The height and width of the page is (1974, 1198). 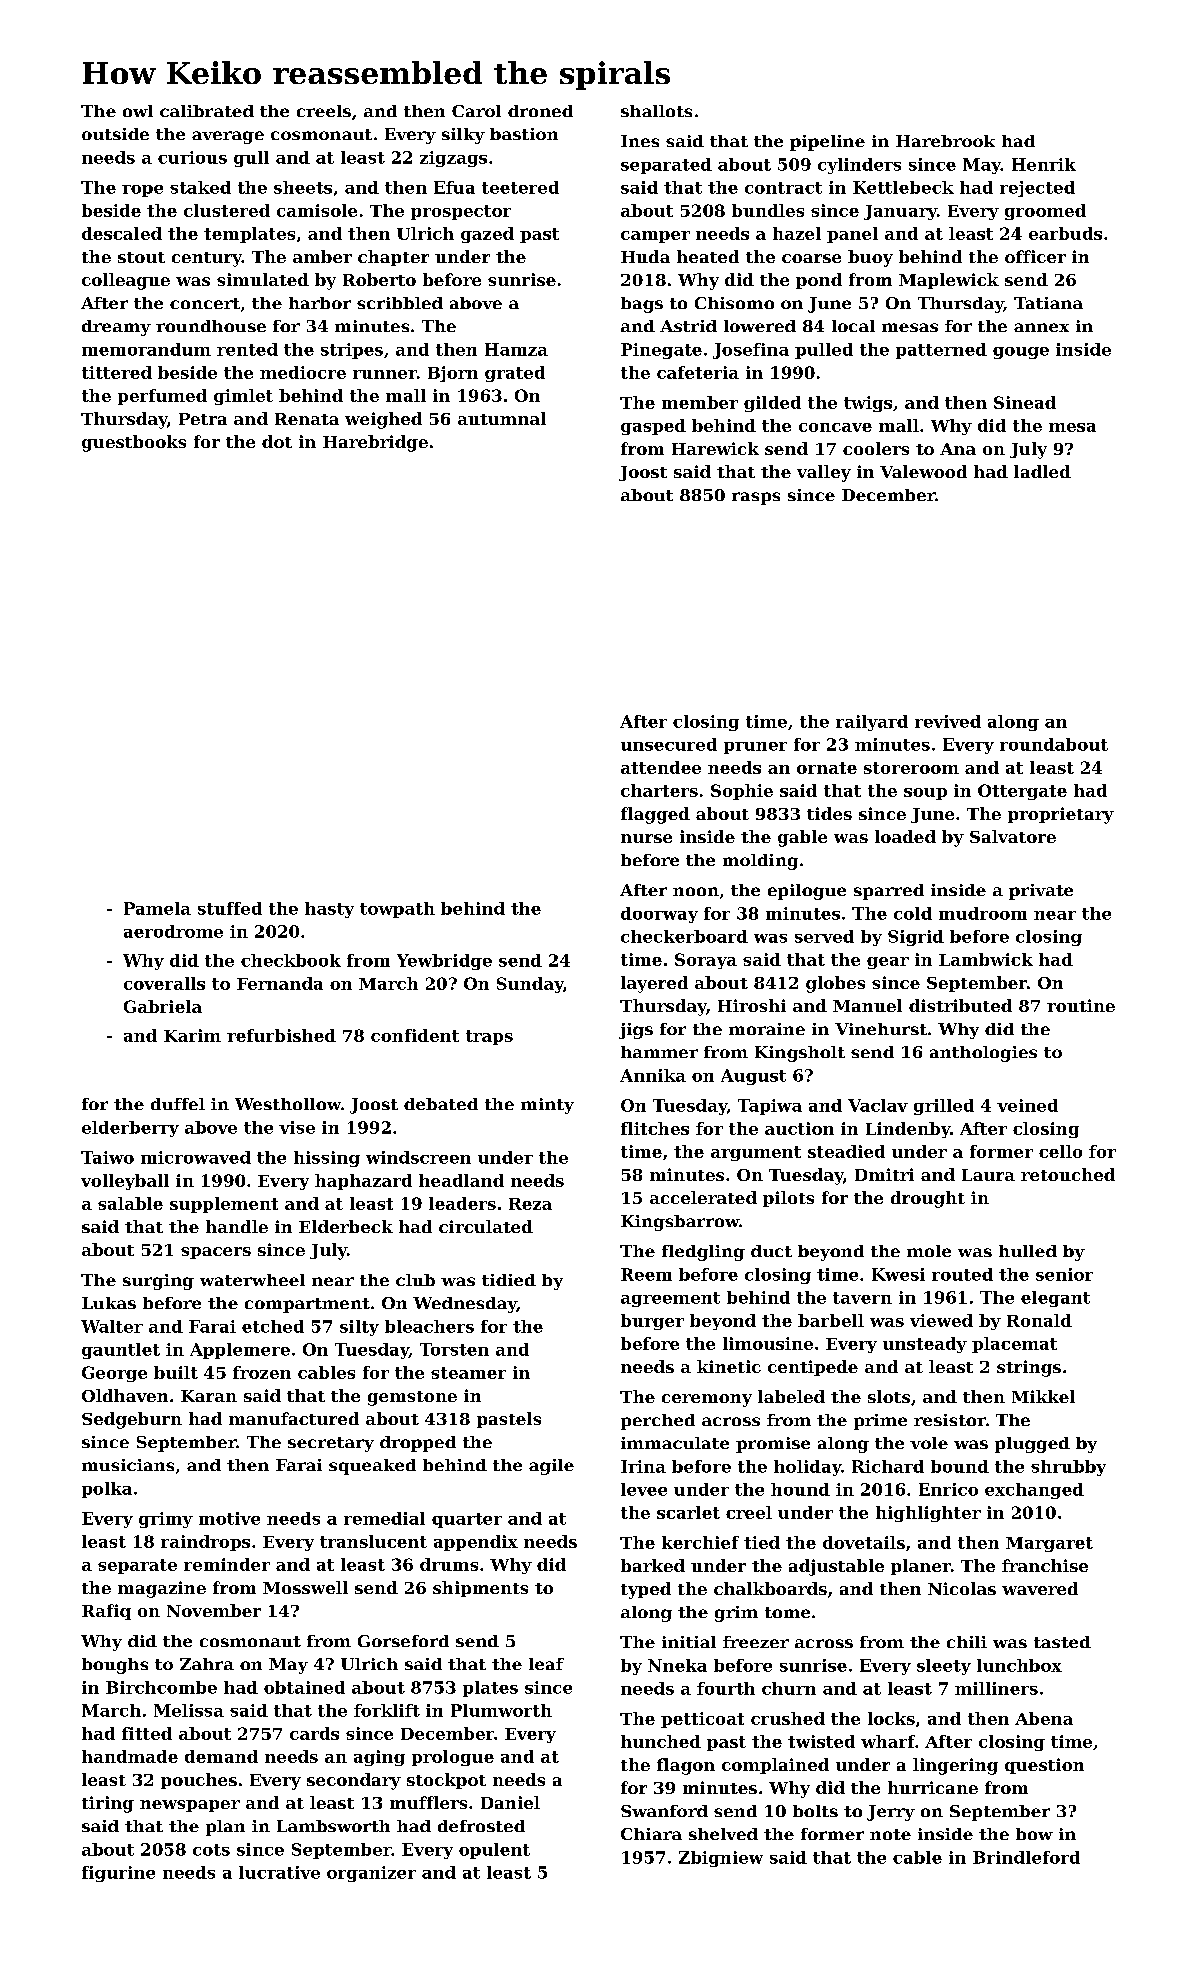 What do you see at coordinates (945, 141) in the page?
I see `Harebrook` at bounding box center [945, 141].
